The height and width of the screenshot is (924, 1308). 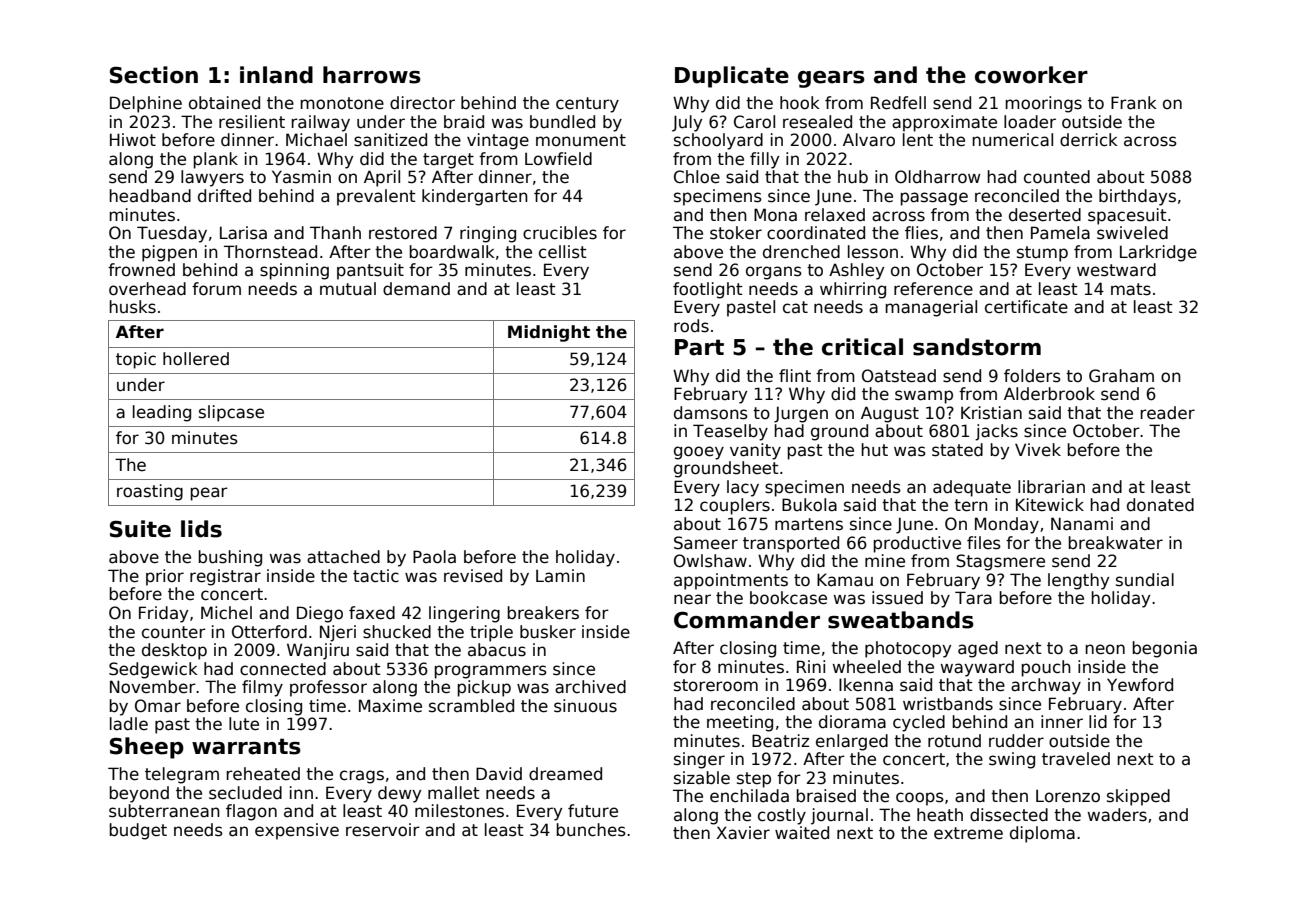 I want to click on reader, so click(x=1167, y=413).
